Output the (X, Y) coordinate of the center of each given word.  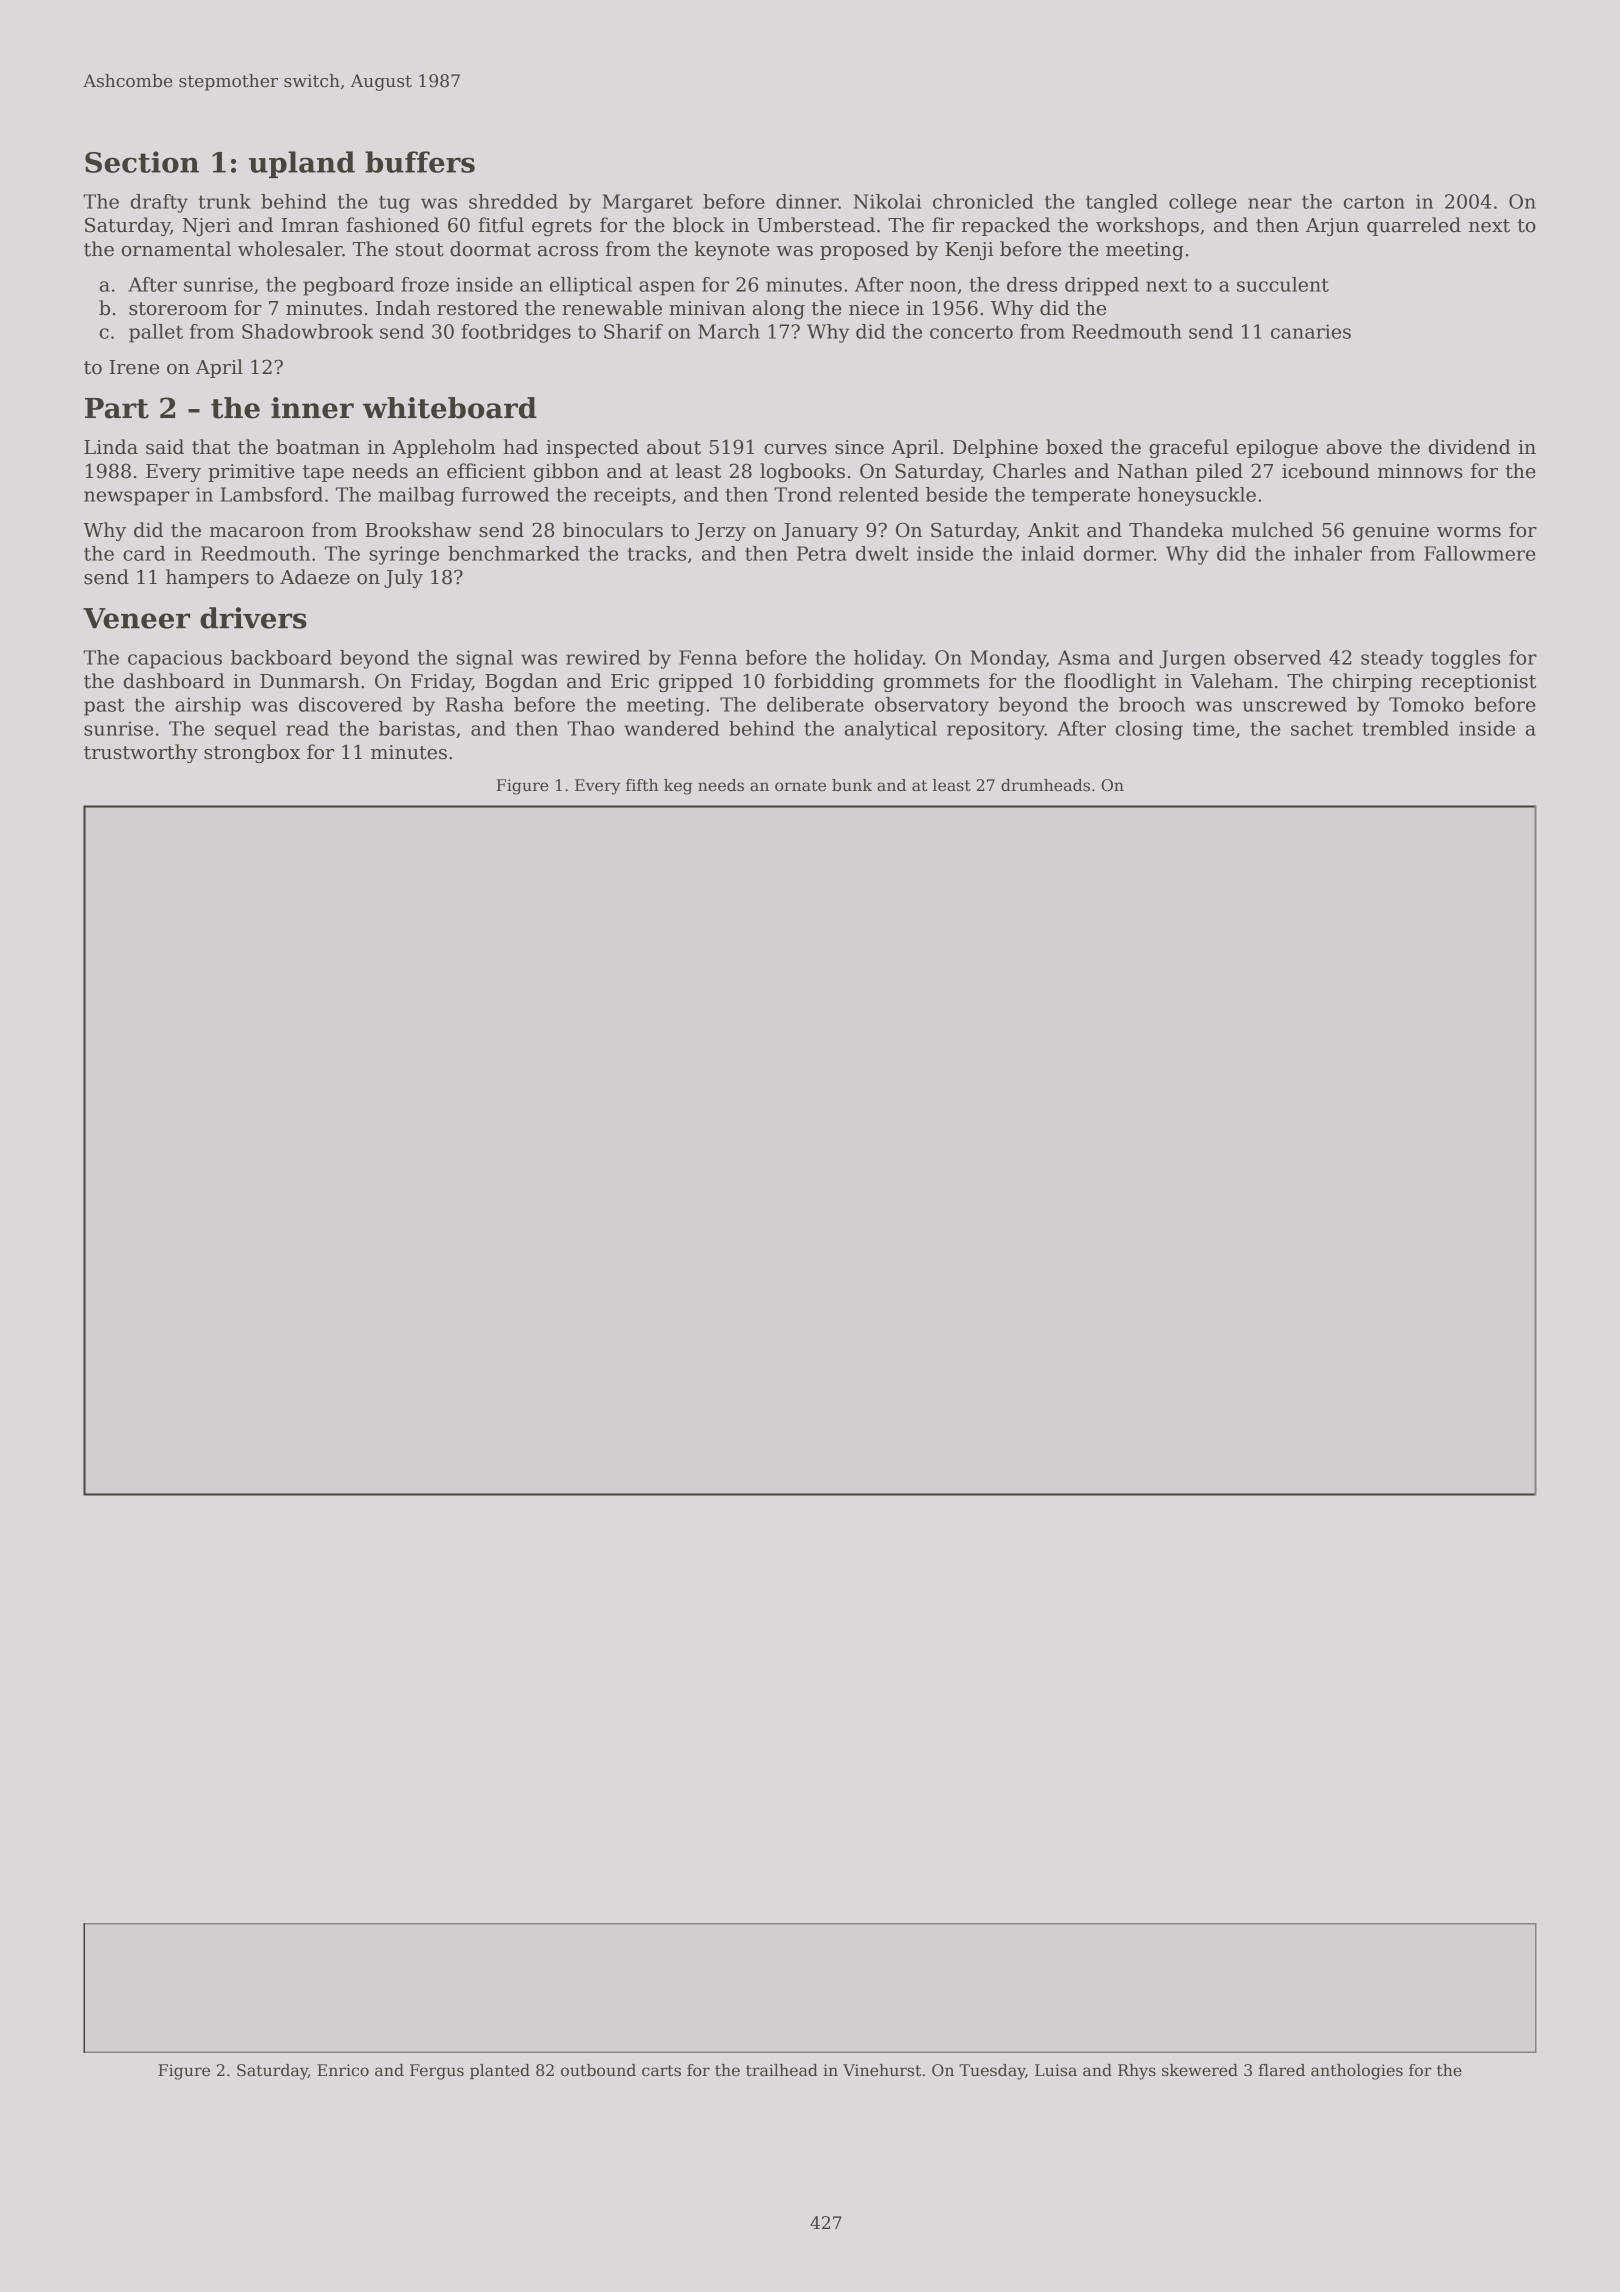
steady (1392, 659)
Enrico (343, 2070)
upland (302, 164)
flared (1282, 2070)
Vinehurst (882, 2070)
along (779, 309)
